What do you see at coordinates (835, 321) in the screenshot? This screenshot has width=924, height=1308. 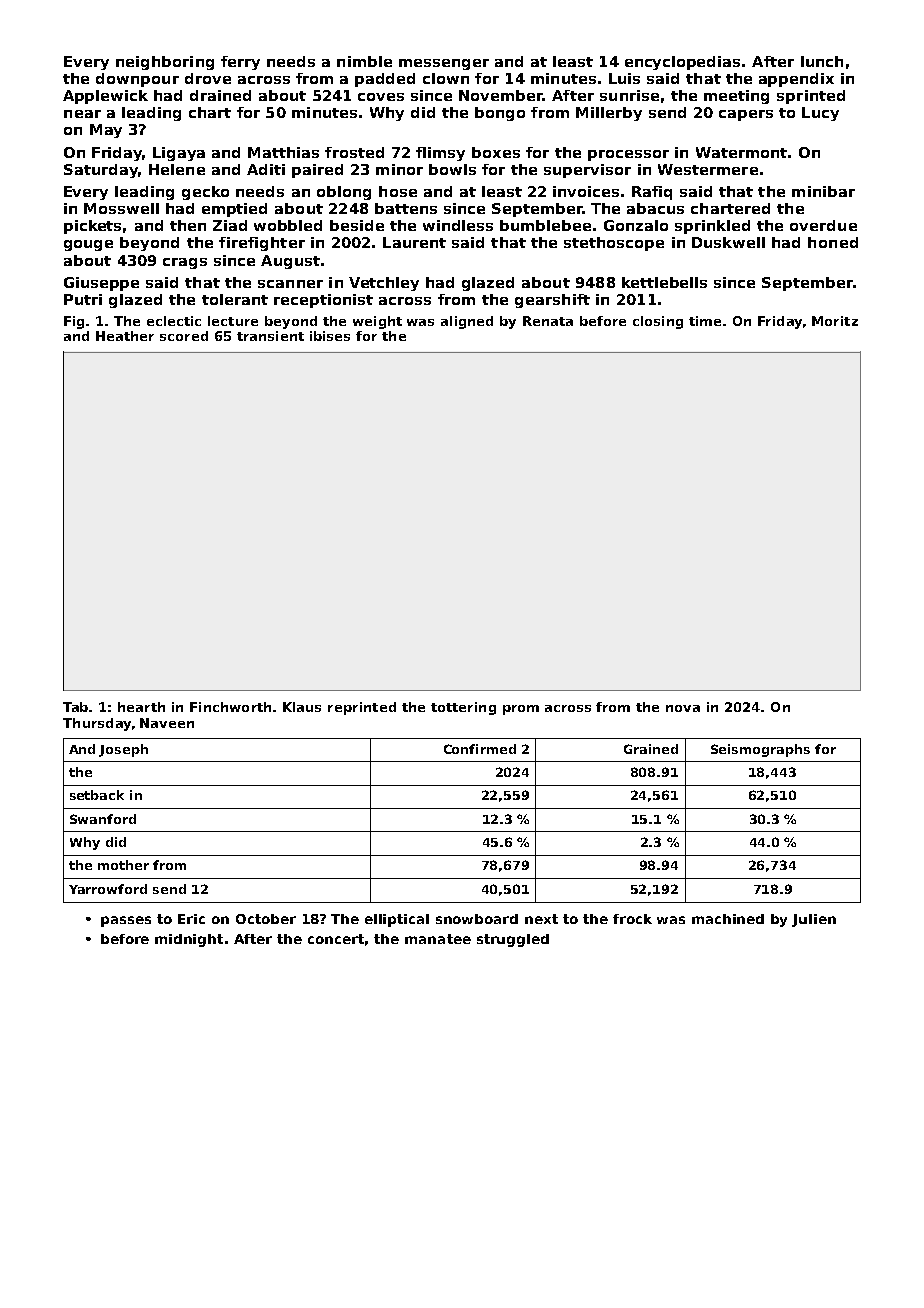 I see `Moritz` at bounding box center [835, 321].
